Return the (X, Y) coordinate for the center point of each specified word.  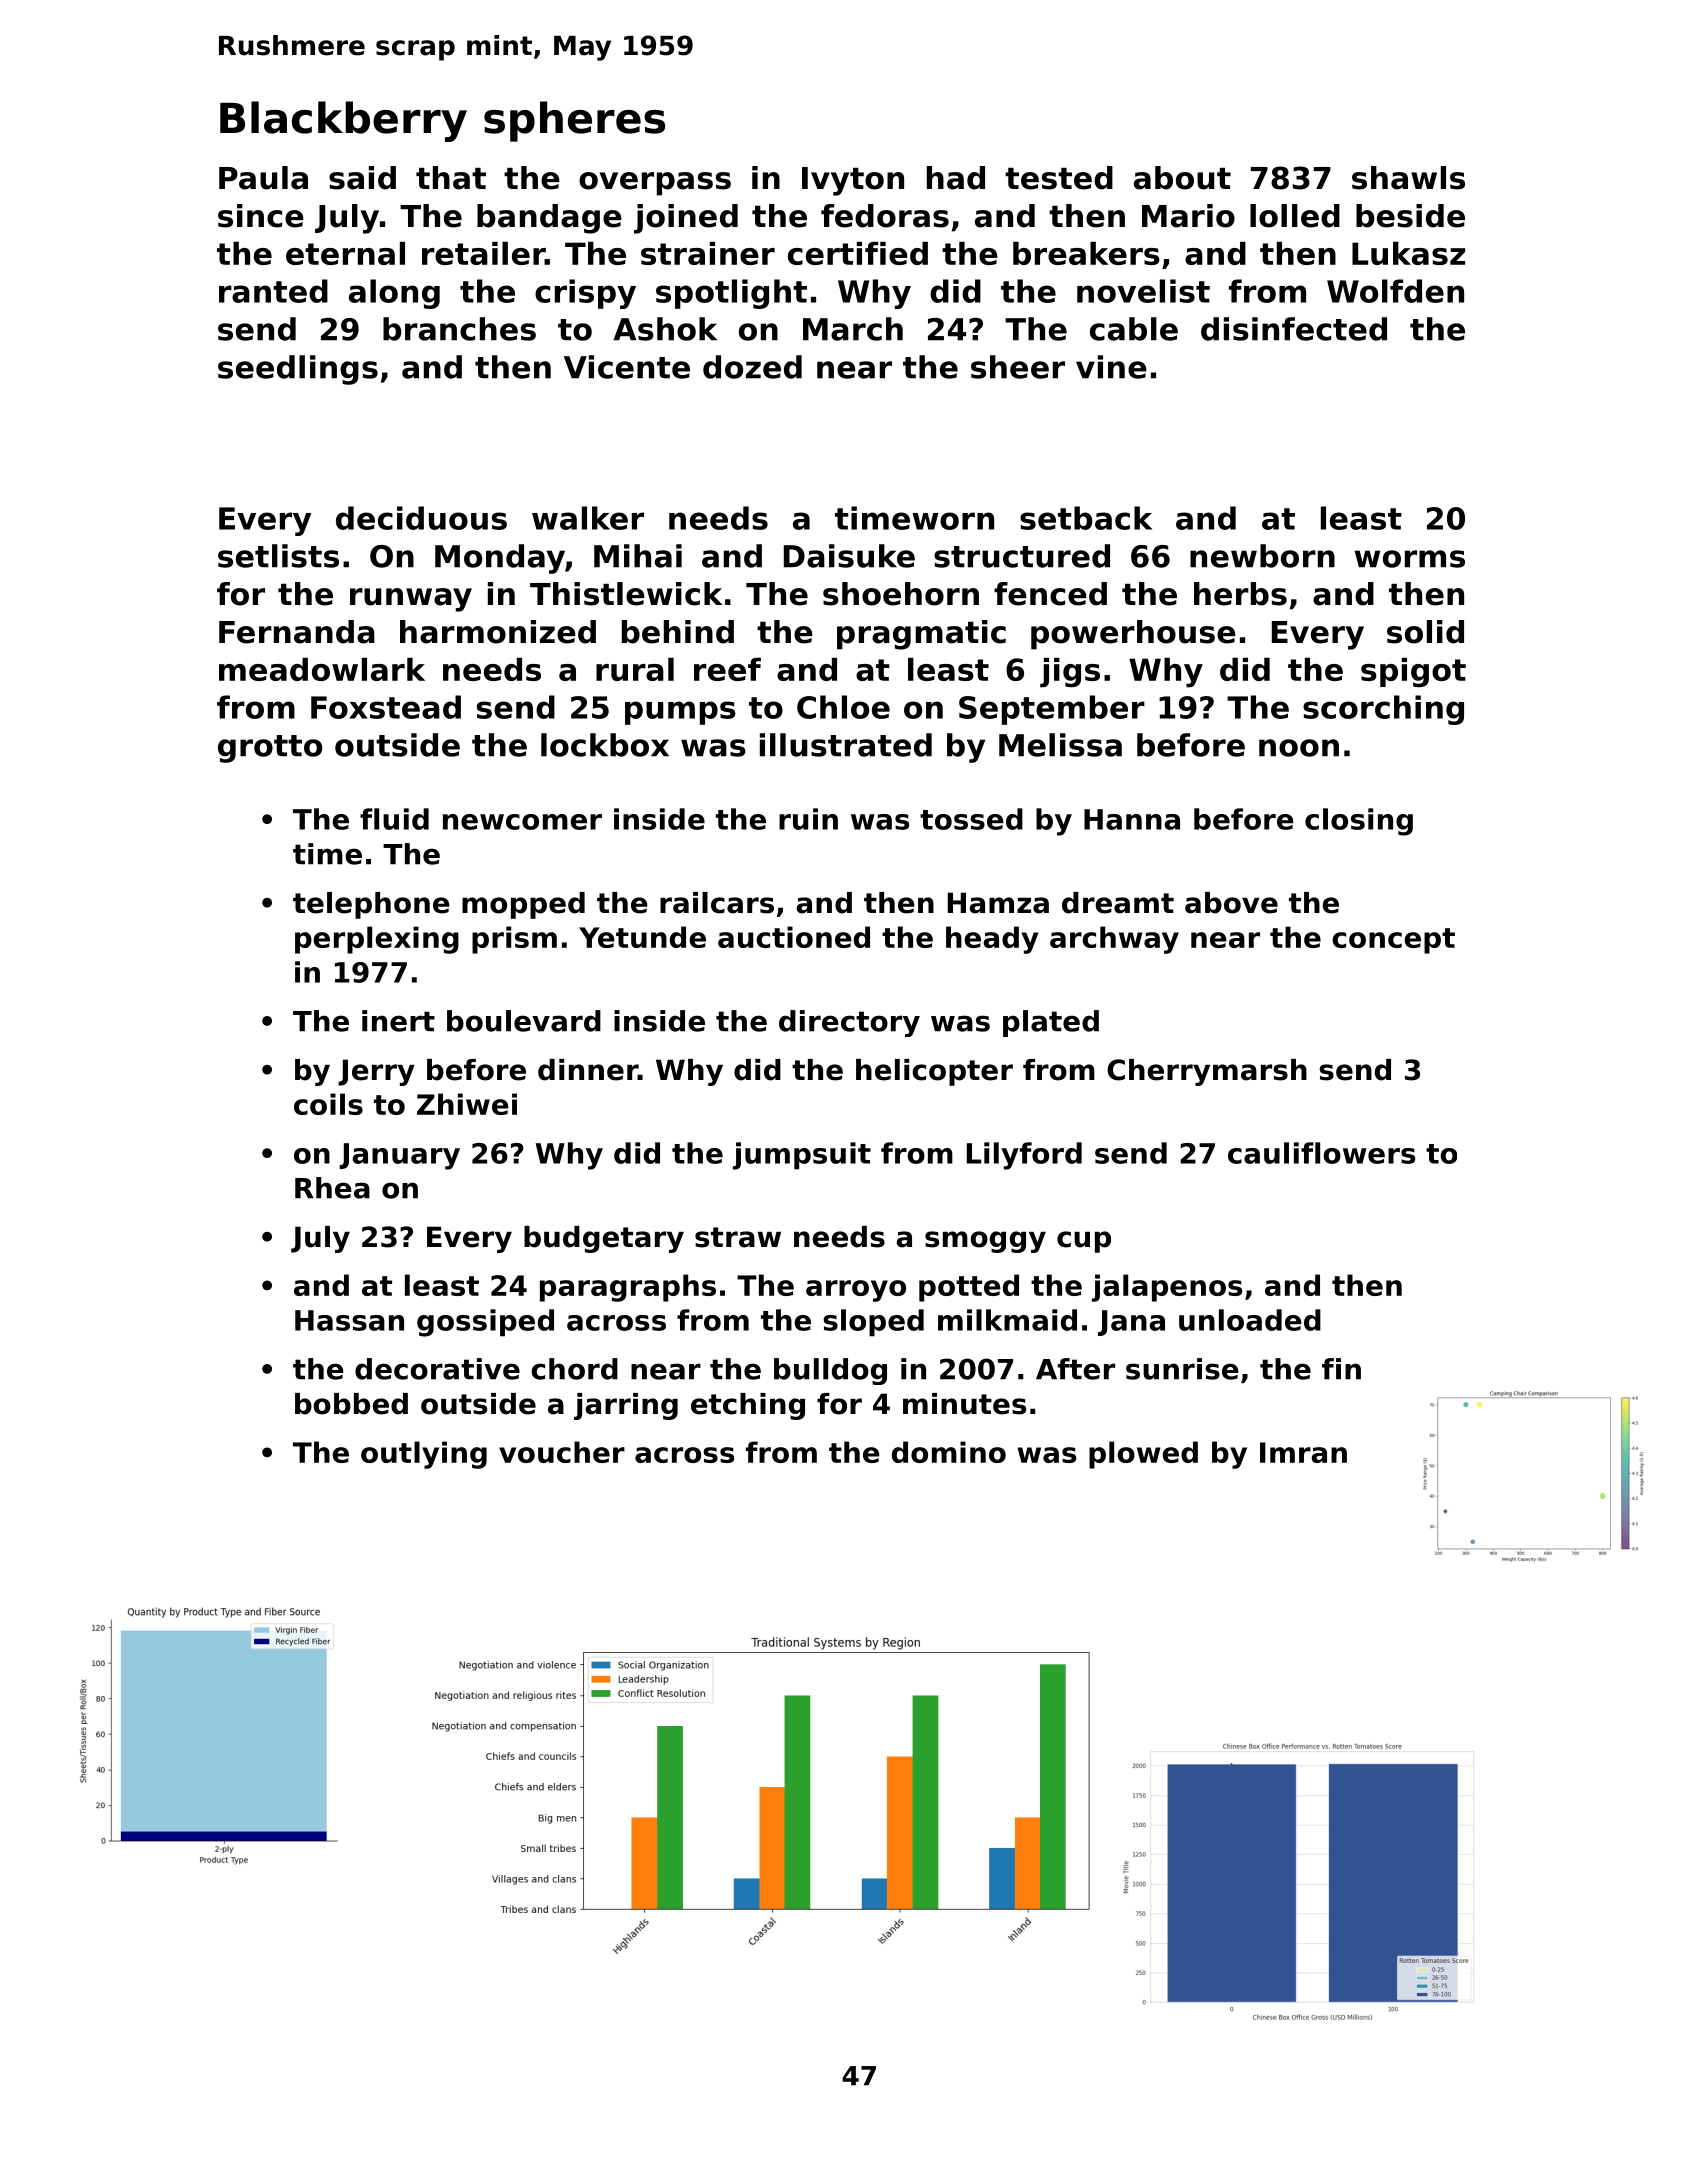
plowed (1143, 1455)
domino (949, 1452)
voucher (562, 1452)
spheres (574, 121)
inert (398, 1021)
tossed (971, 819)
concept (1393, 941)
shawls (1408, 178)
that (451, 178)
